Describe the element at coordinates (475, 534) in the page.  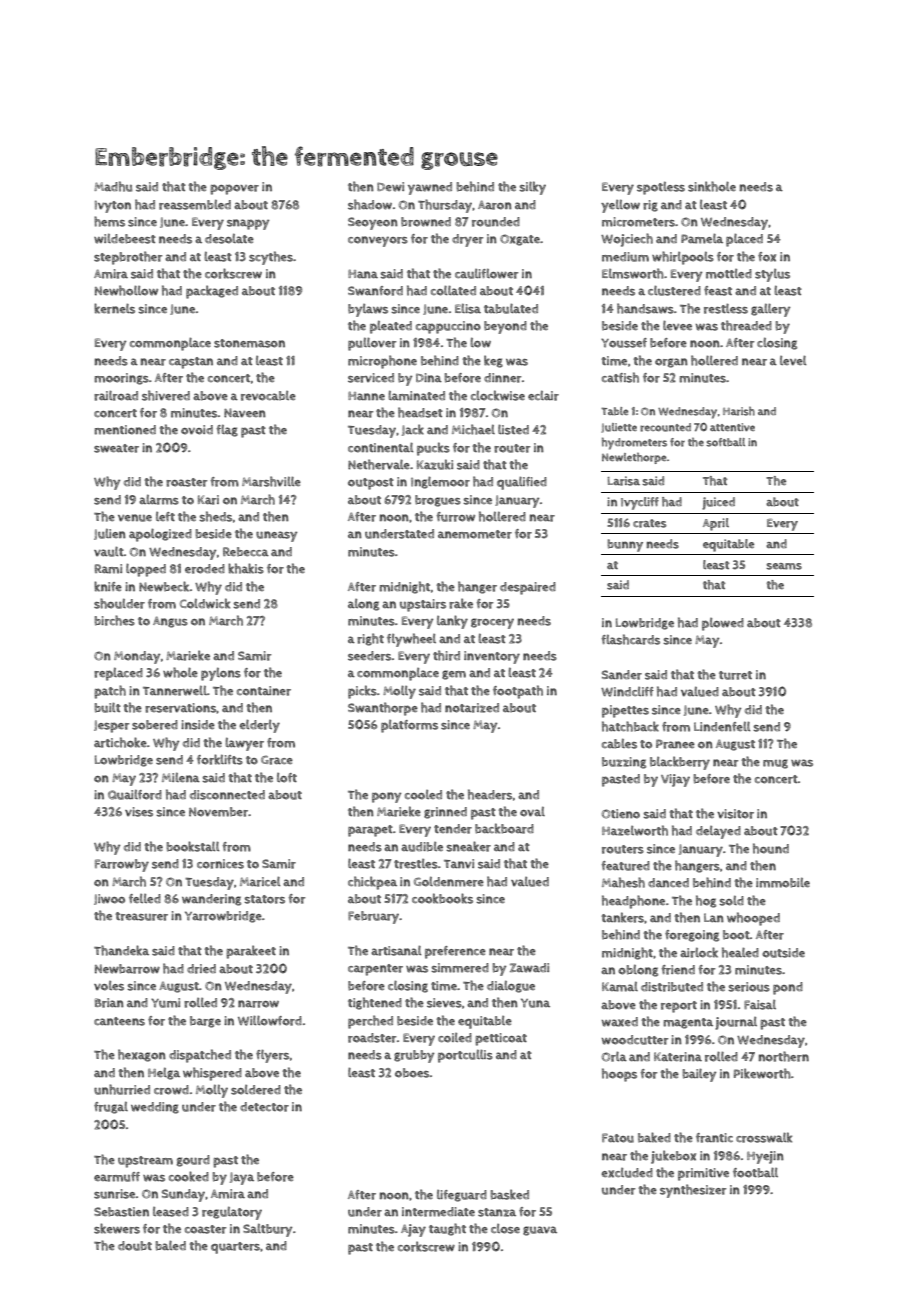
I see `anemometer` at that location.
